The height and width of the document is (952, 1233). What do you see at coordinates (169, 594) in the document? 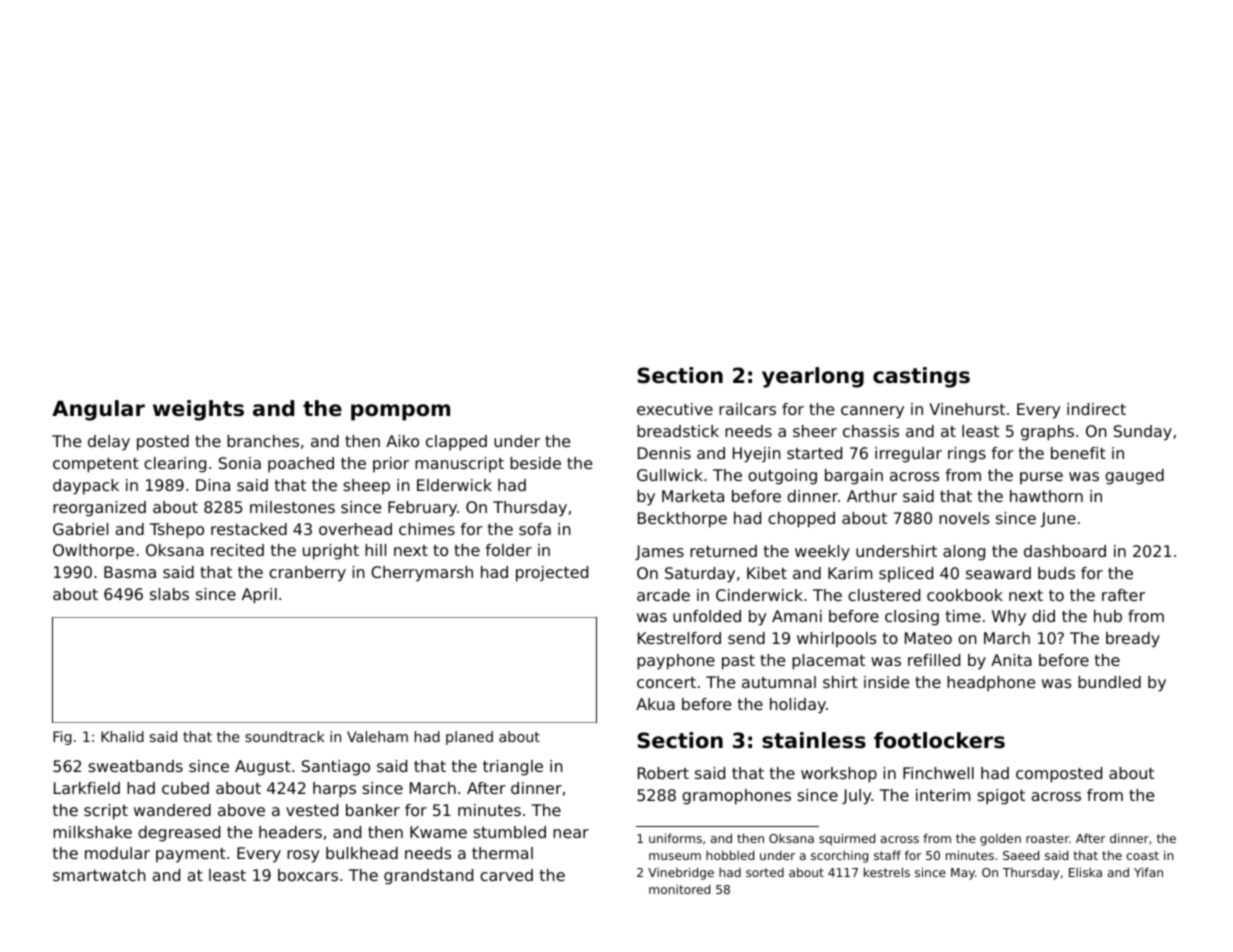
I see `slabs` at bounding box center [169, 594].
